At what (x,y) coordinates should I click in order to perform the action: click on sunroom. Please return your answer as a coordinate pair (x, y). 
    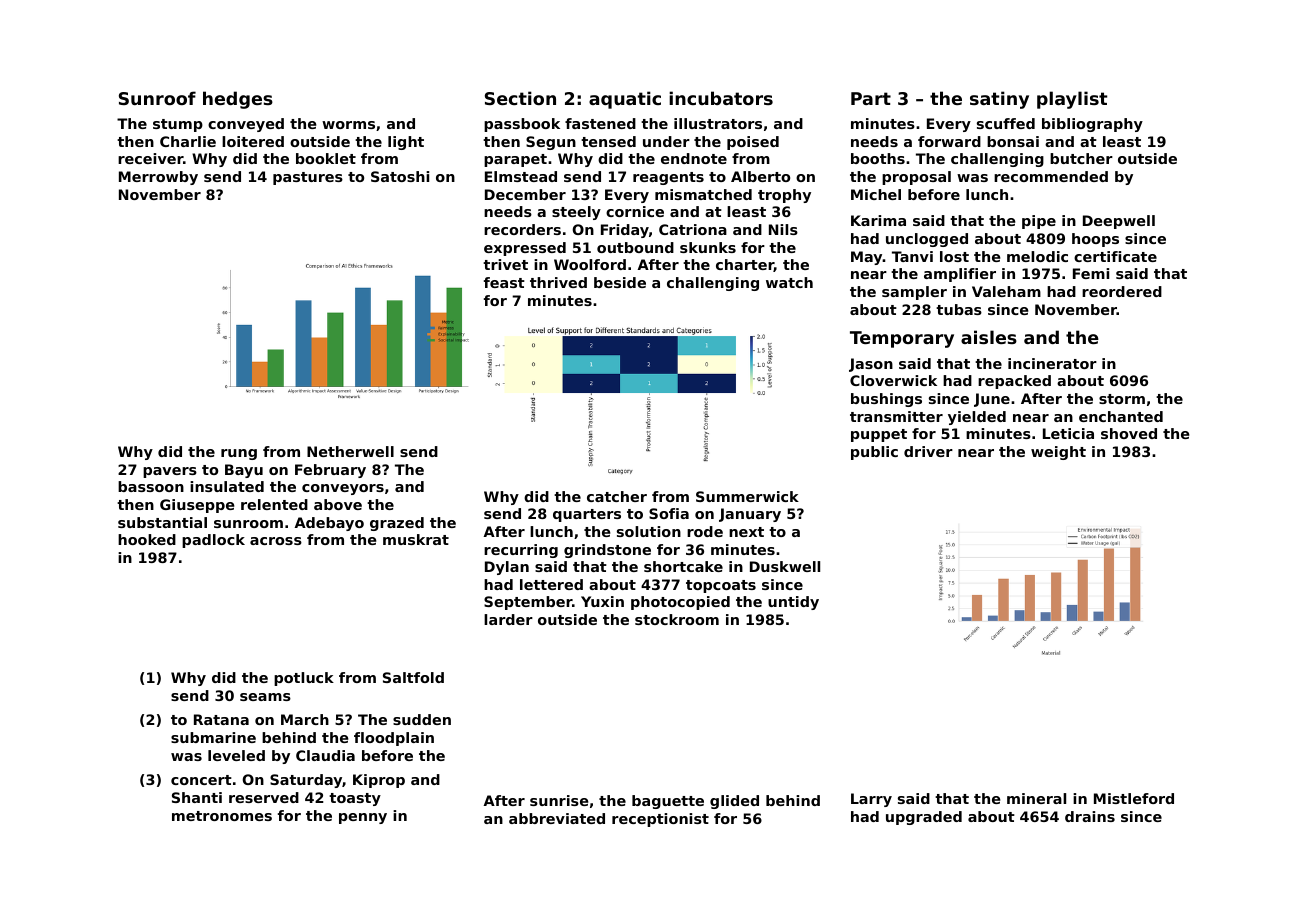
    Looking at the image, I should click on (248, 524).
